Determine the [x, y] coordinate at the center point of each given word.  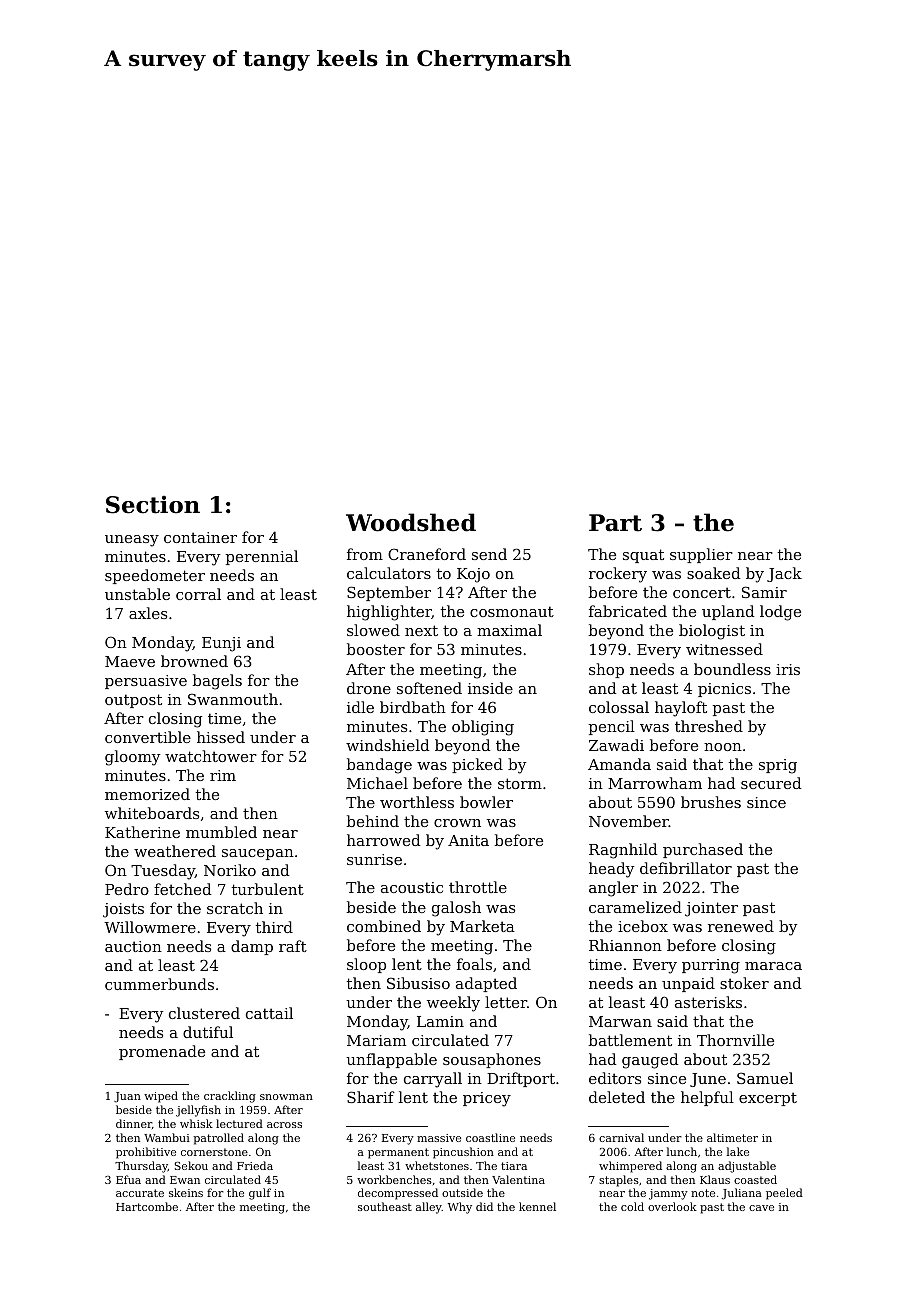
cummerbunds [159, 984]
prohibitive [146, 1153]
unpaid [688, 984]
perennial [262, 557]
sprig [778, 766]
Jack [784, 574]
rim [223, 775]
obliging [483, 728]
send [489, 554]
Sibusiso [418, 983]
